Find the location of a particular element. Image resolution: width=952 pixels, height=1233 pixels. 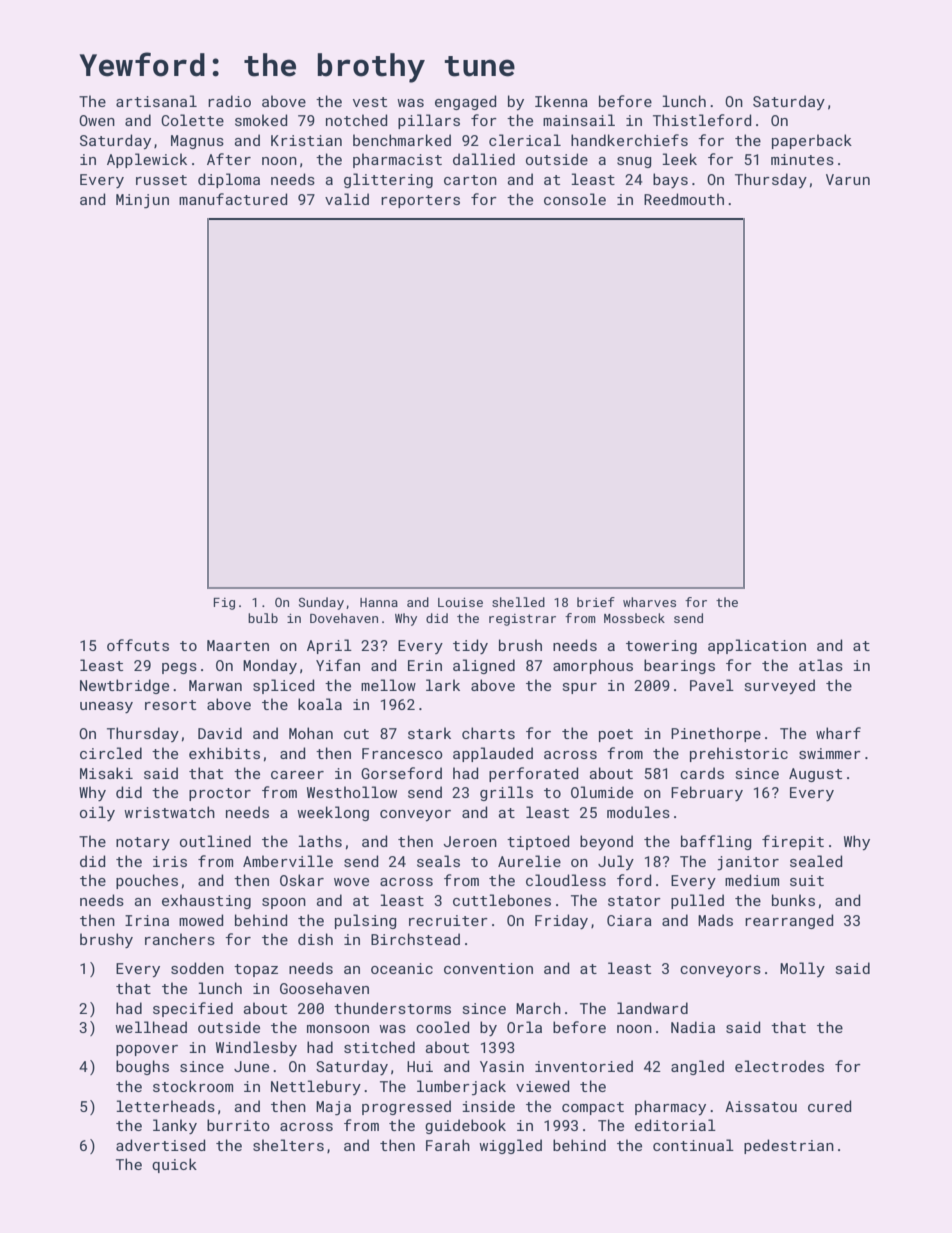

atlas is located at coordinates (821, 665).
